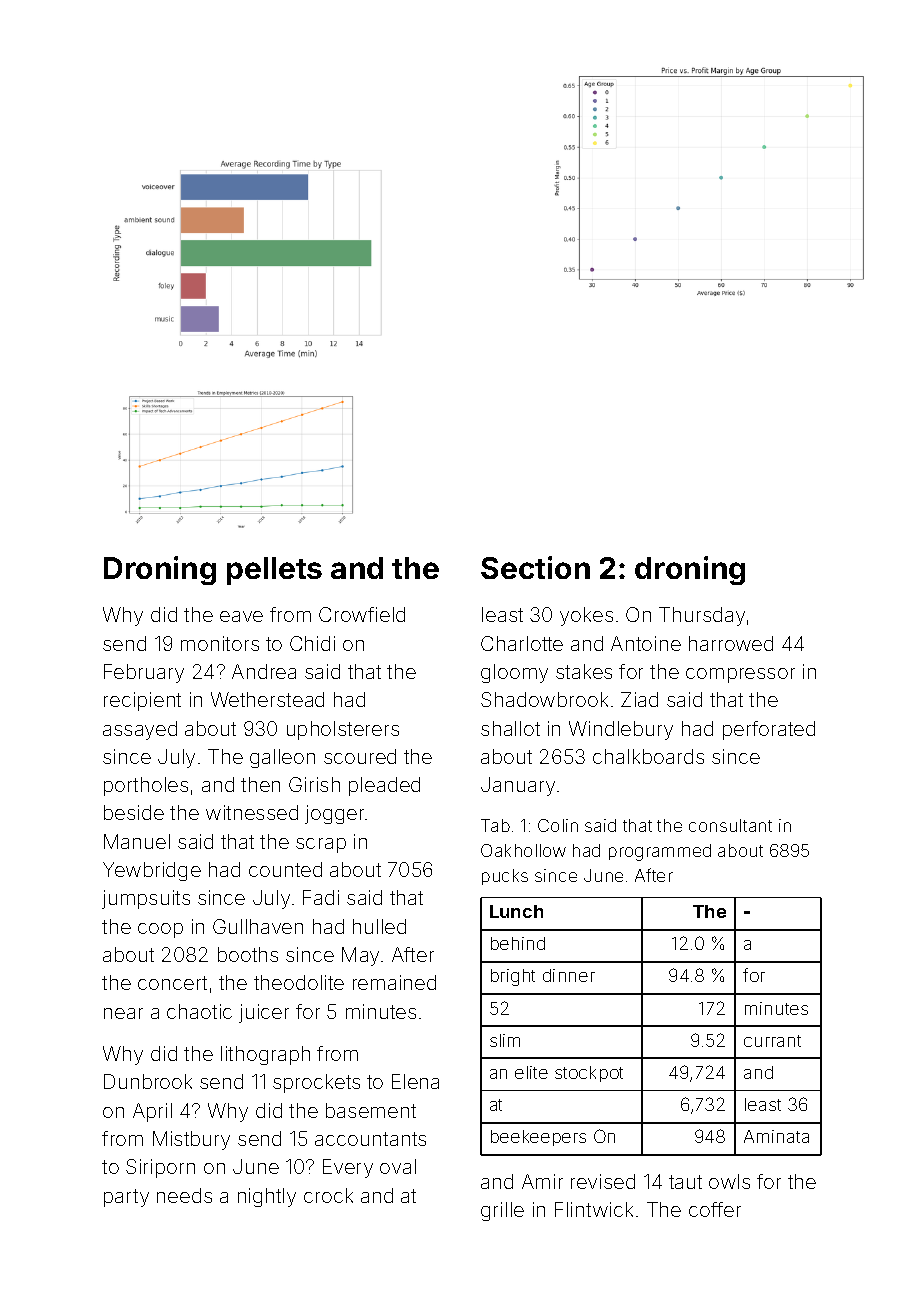 The height and width of the image is (1311, 924). What do you see at coordinates (152, 871) in the image?
I see `Yewbridge` at bounding box center [152, 871].
